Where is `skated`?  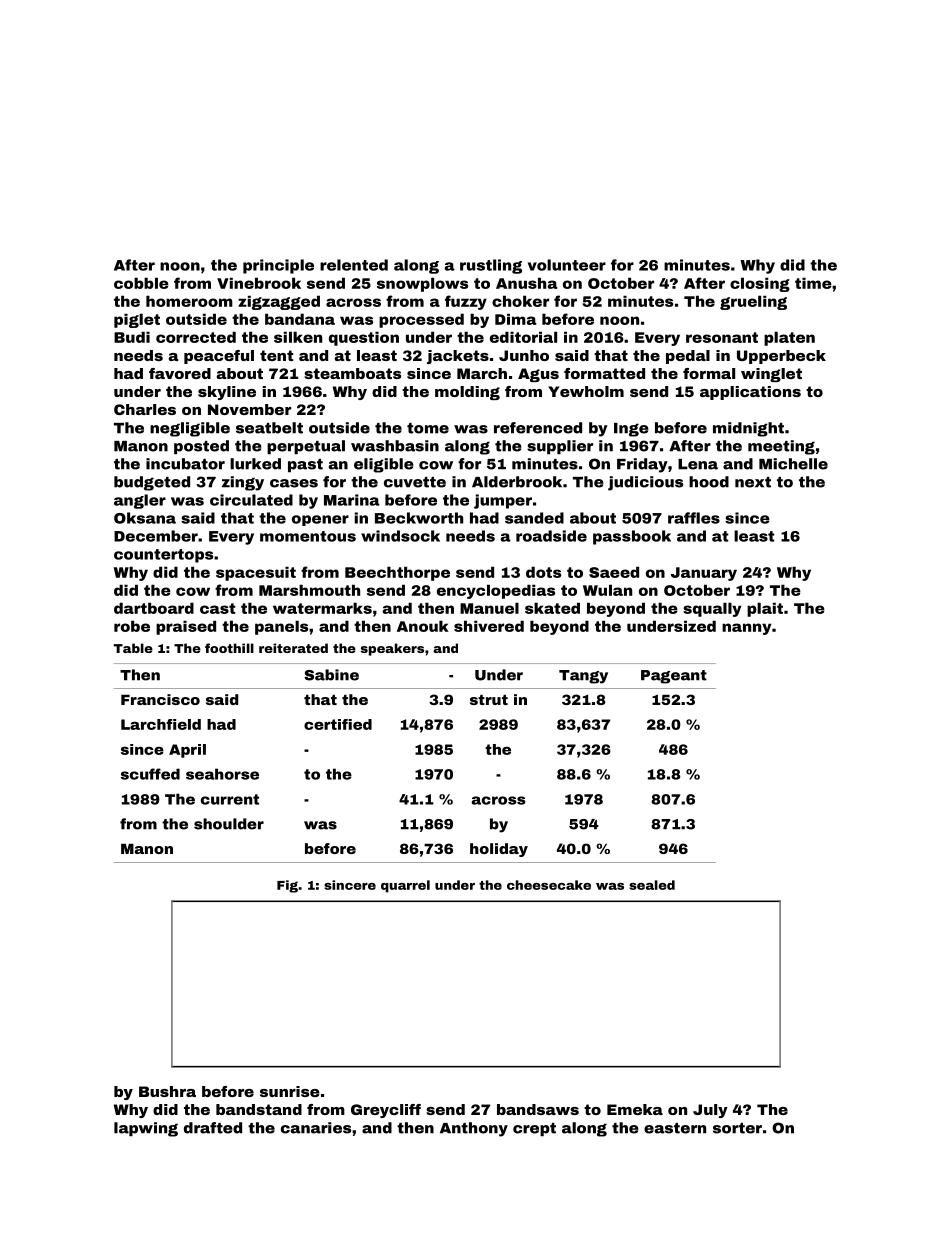 skated is located at coordinates (552, 608).
